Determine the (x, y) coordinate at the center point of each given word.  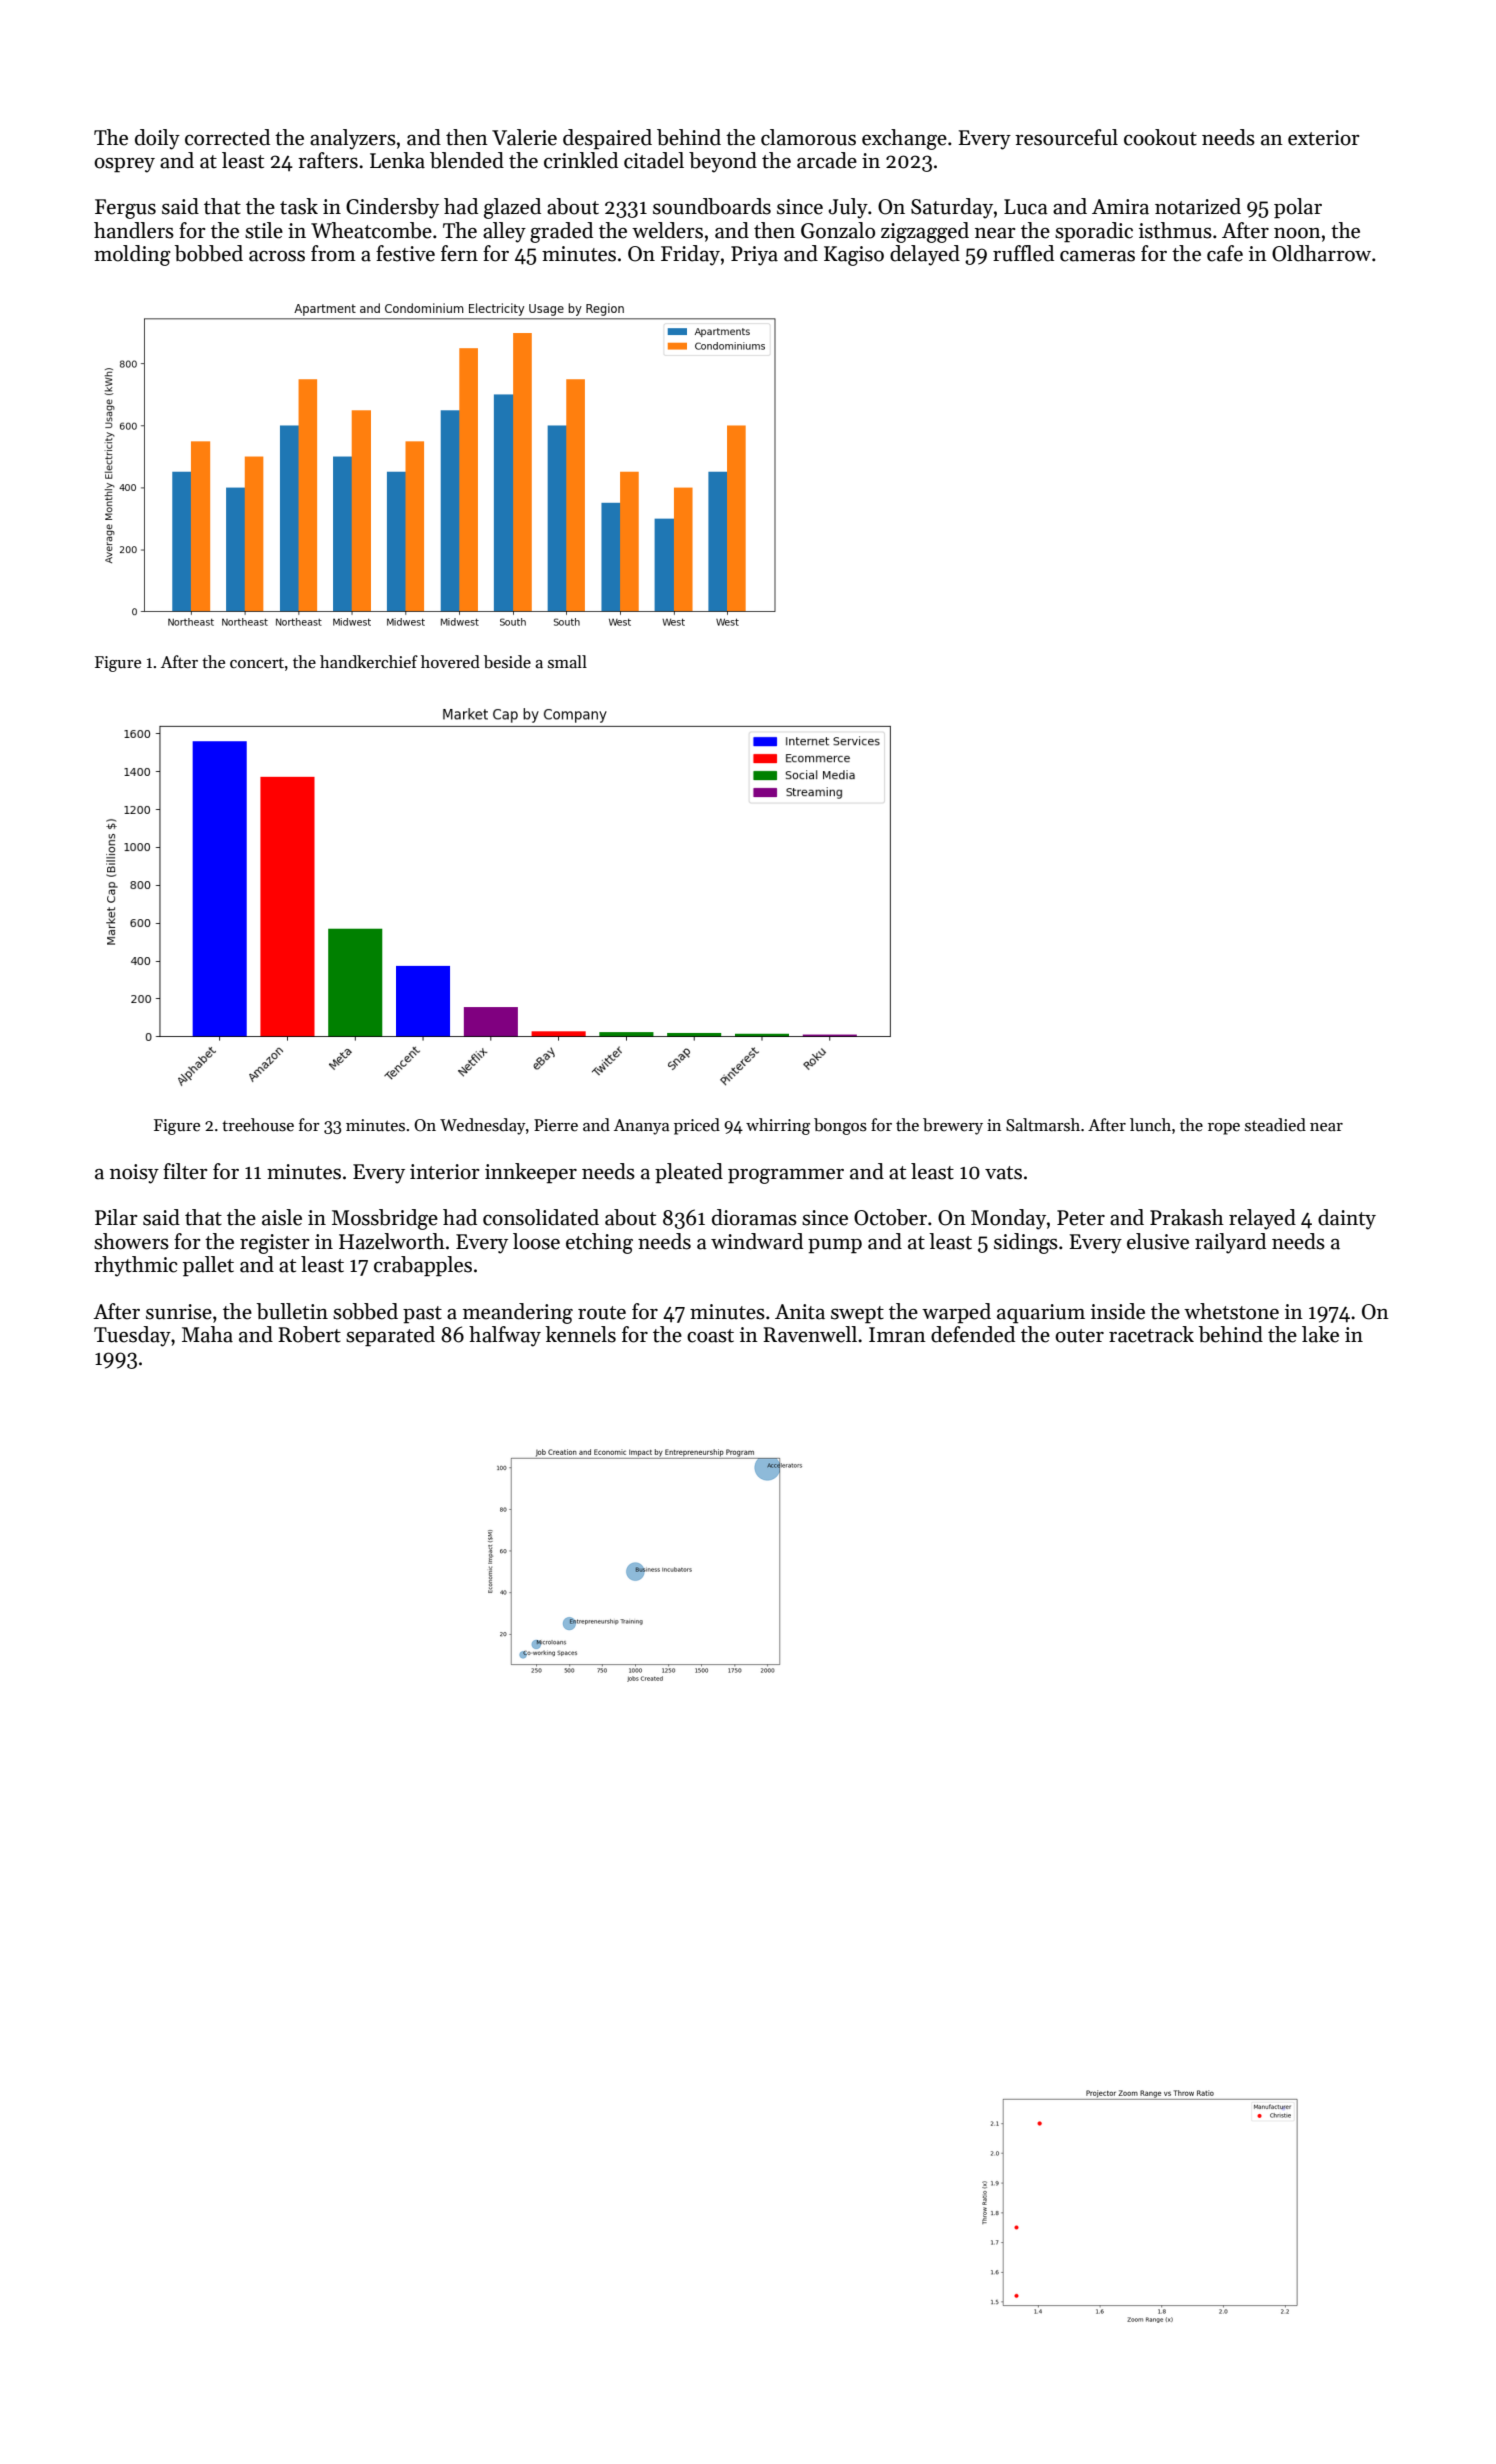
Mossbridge (385, 1219)
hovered (450, 662)
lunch (1150, 1125)
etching (599, 1243)
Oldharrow (1321, 253)
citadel (654, 160)
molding (132, 255)
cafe (1225, 253)
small (567, 662)
